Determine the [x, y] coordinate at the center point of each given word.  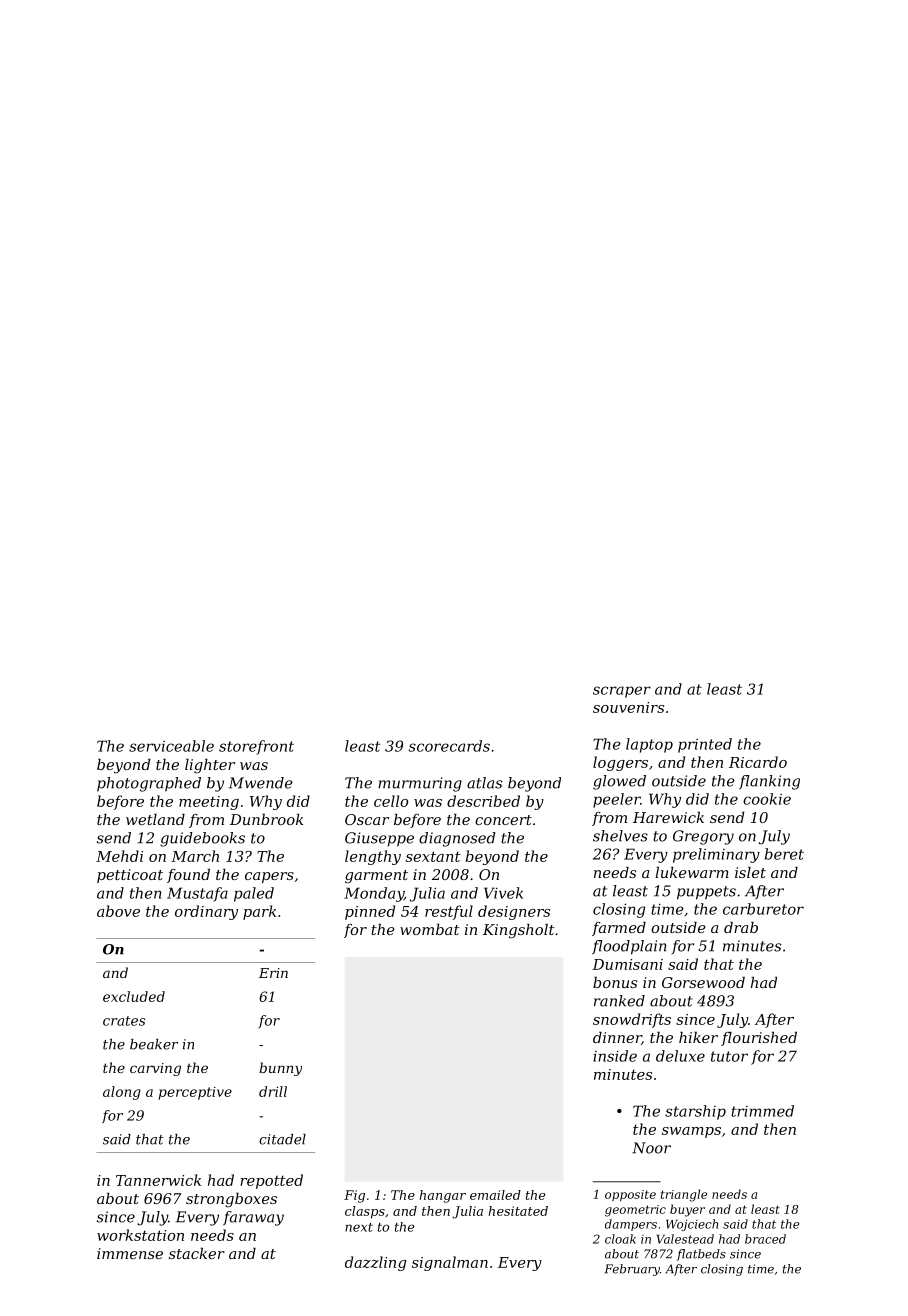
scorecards [449, 746]
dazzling [375, 1263]
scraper [622, 692]
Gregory [703, 837]
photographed [149, 784]
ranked [619, 1001]
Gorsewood [703, 982]
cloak [620, 1239]
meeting [209, 803]
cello [391, 801]
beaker [154, 1044]
